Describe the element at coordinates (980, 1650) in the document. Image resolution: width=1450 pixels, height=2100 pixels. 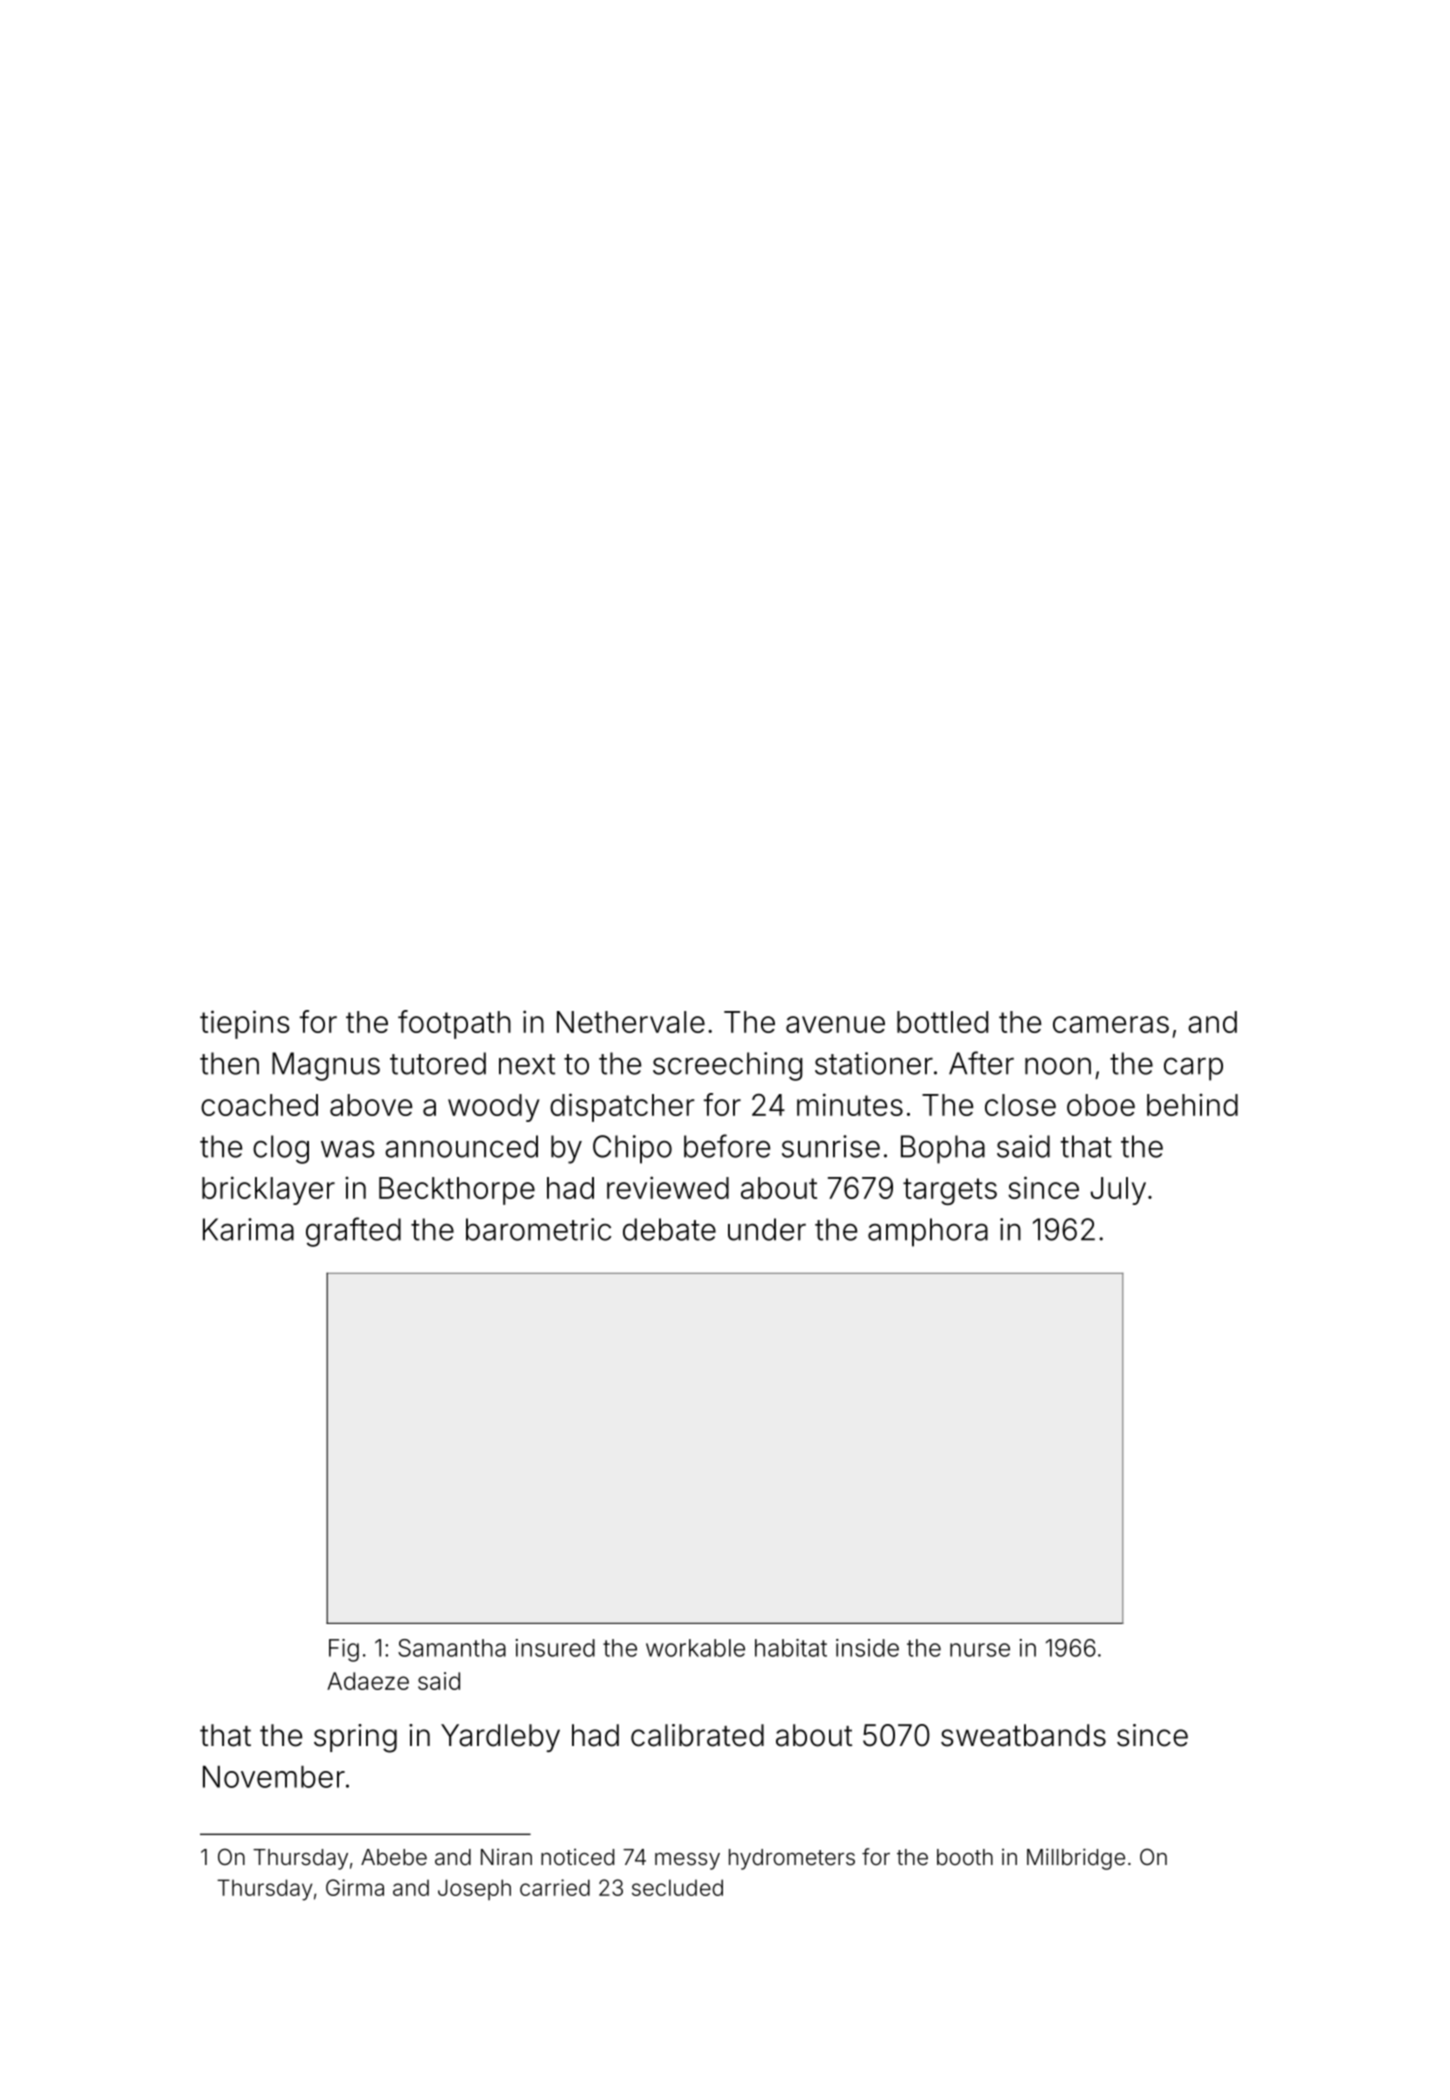
I see `nurse` at that location.
